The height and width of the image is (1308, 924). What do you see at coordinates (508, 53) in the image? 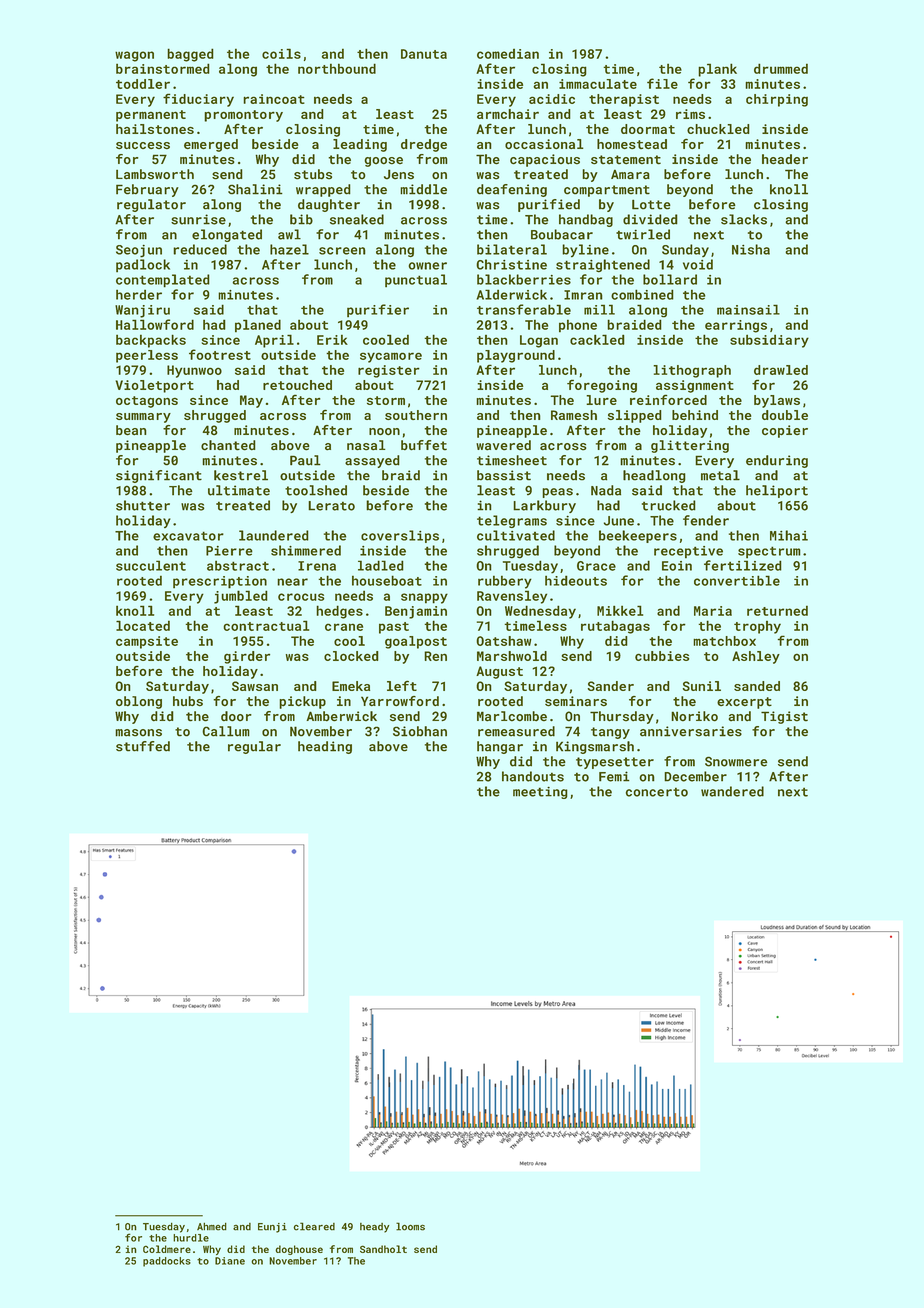
I see `comedian` at bounding box center [508, 53].
